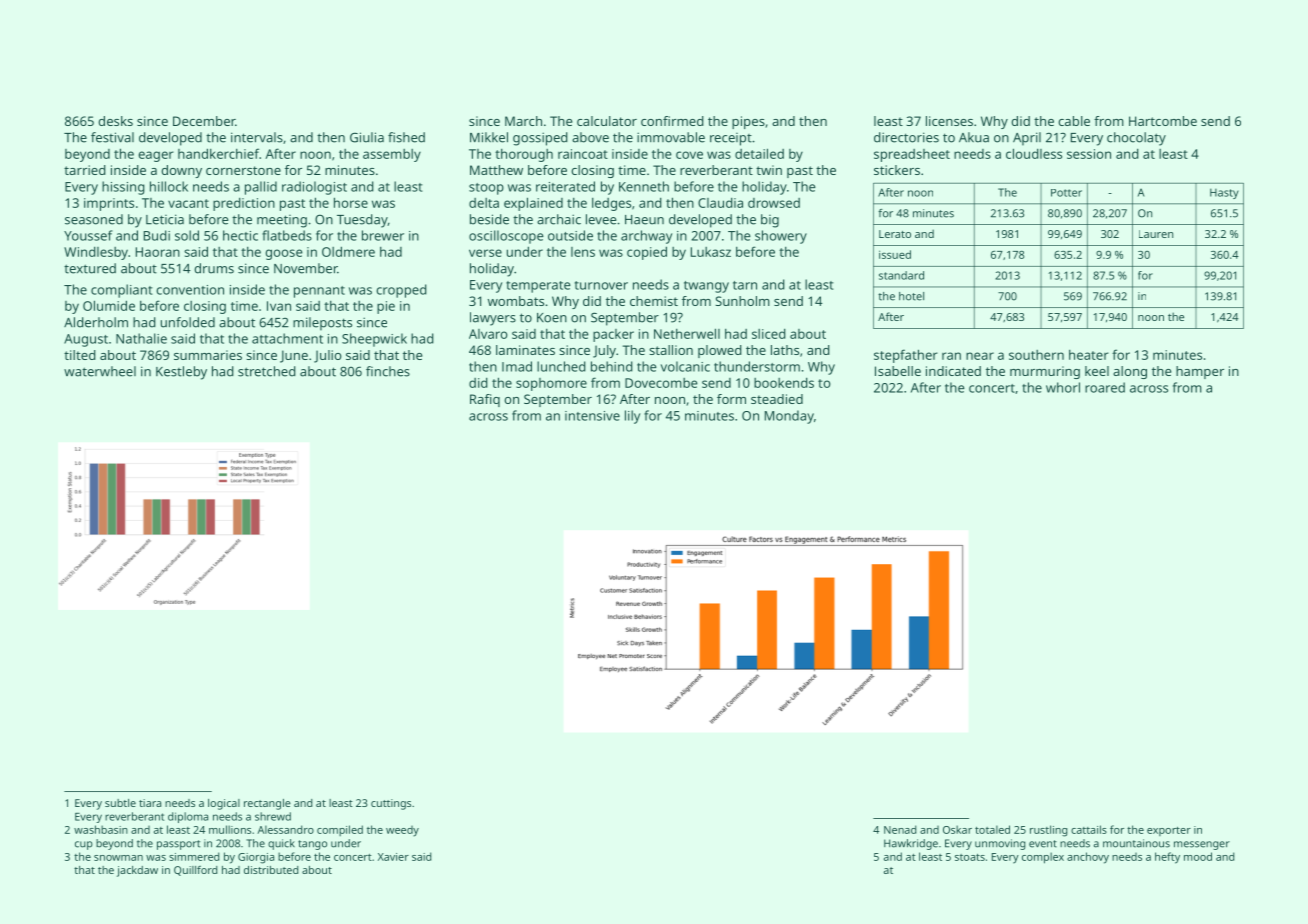  I want to click on Potter, so click(1066, 193).
